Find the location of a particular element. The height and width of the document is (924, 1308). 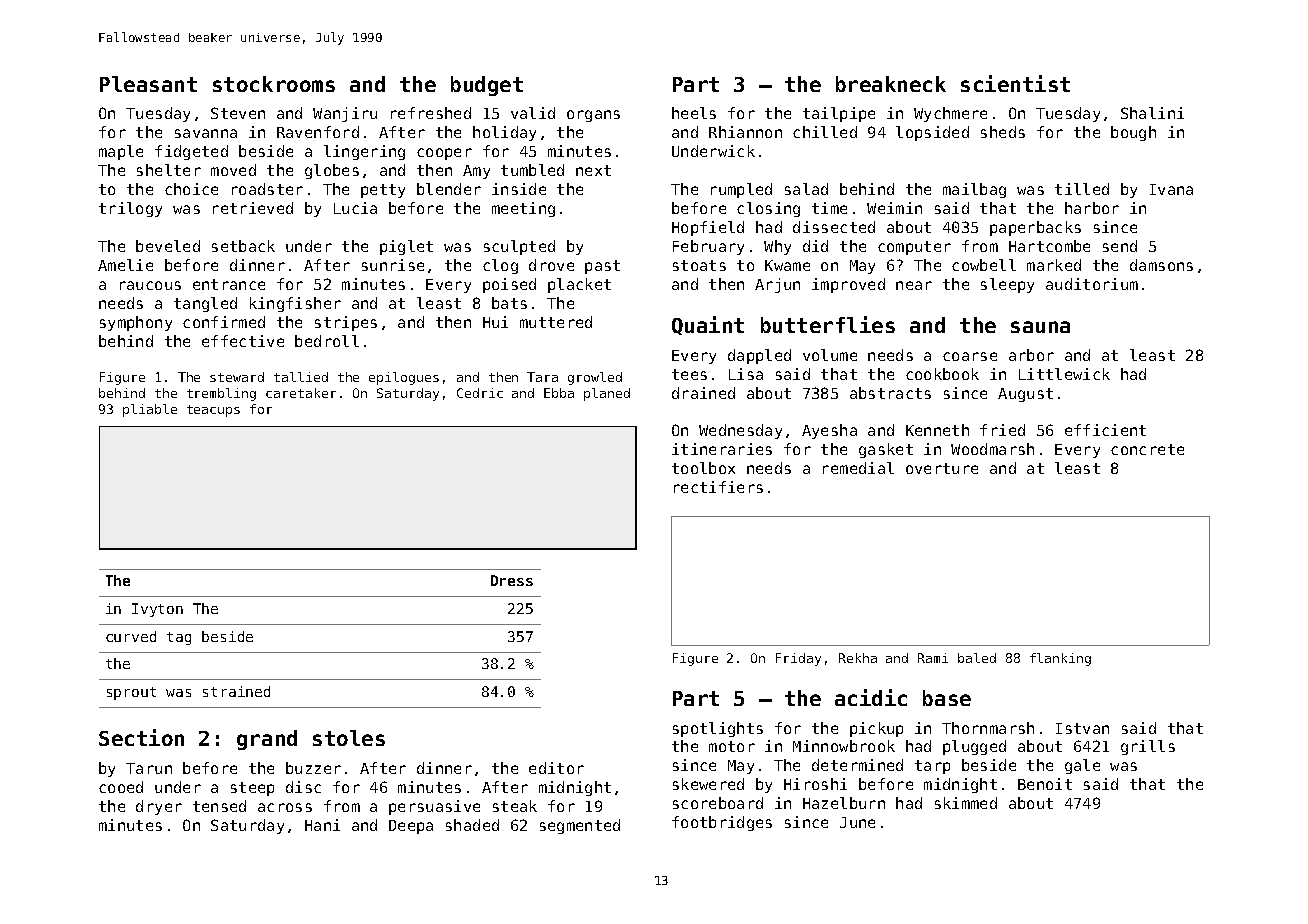

disc is located at coordinates (303, 787).
